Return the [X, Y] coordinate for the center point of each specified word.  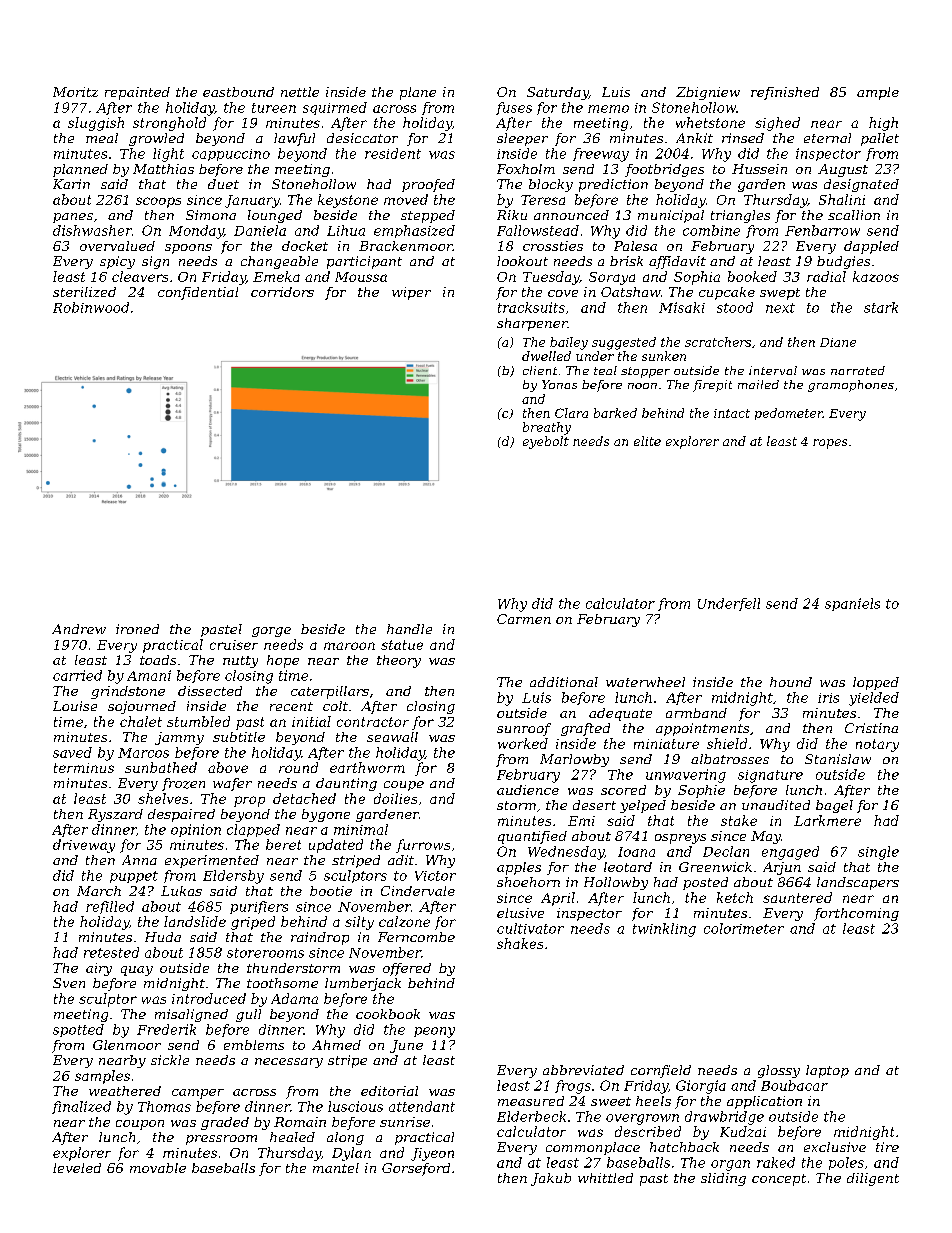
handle [409, 629]
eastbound [238, 92]
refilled [110, 907]
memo [608, 109]
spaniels [852, 604]
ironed [137, 629]
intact [732, 413]
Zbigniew [708, 93]
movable [158, 1168]
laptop [827, 1071]
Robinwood [91, 307]
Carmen [524, 619]
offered [407, 969]
